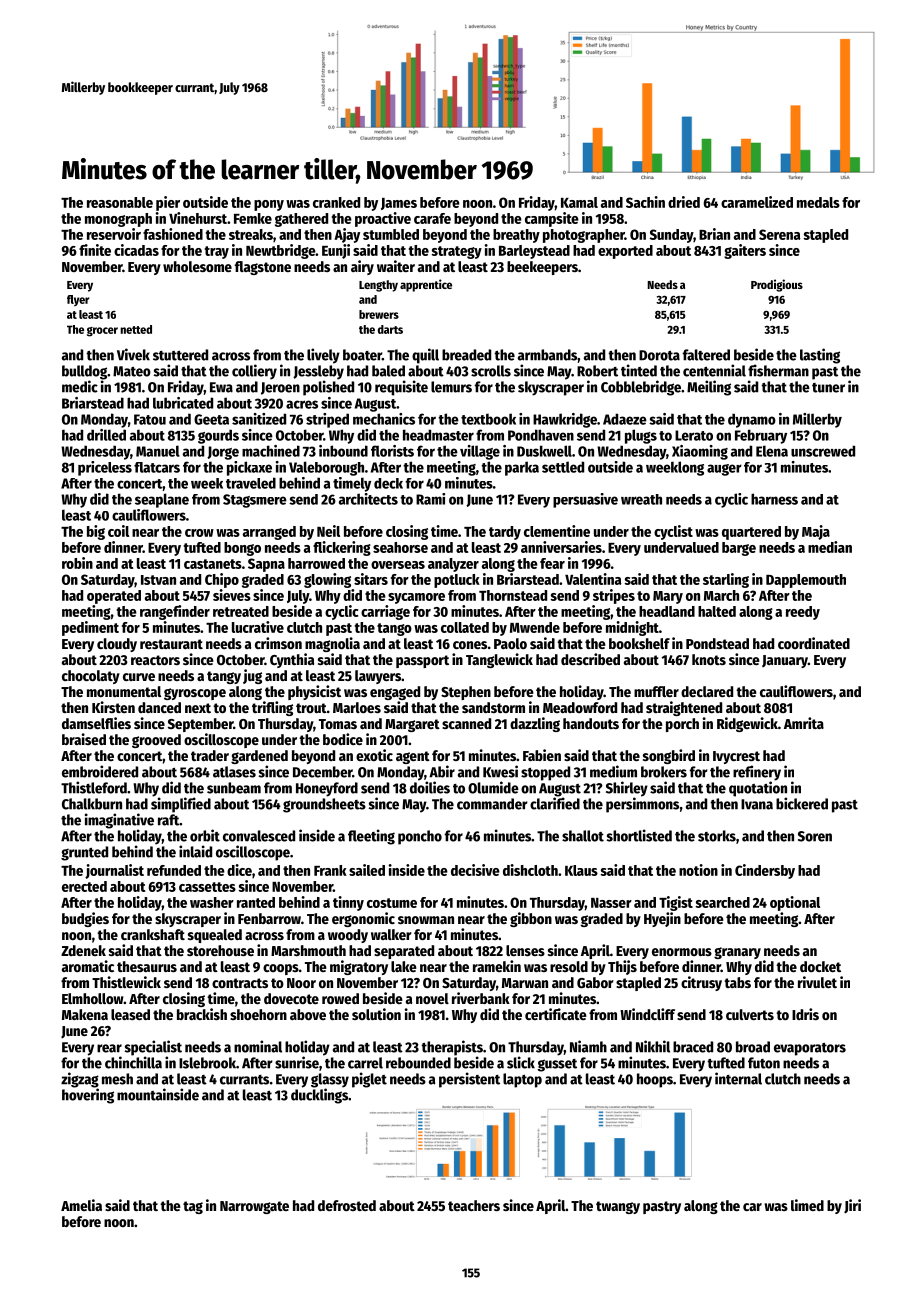 This screenshot has height=1311, width=924. What do you see at coordinates (585, 500) in the screenshot?
I see `persuasive` at bounding box center [585, 500].
